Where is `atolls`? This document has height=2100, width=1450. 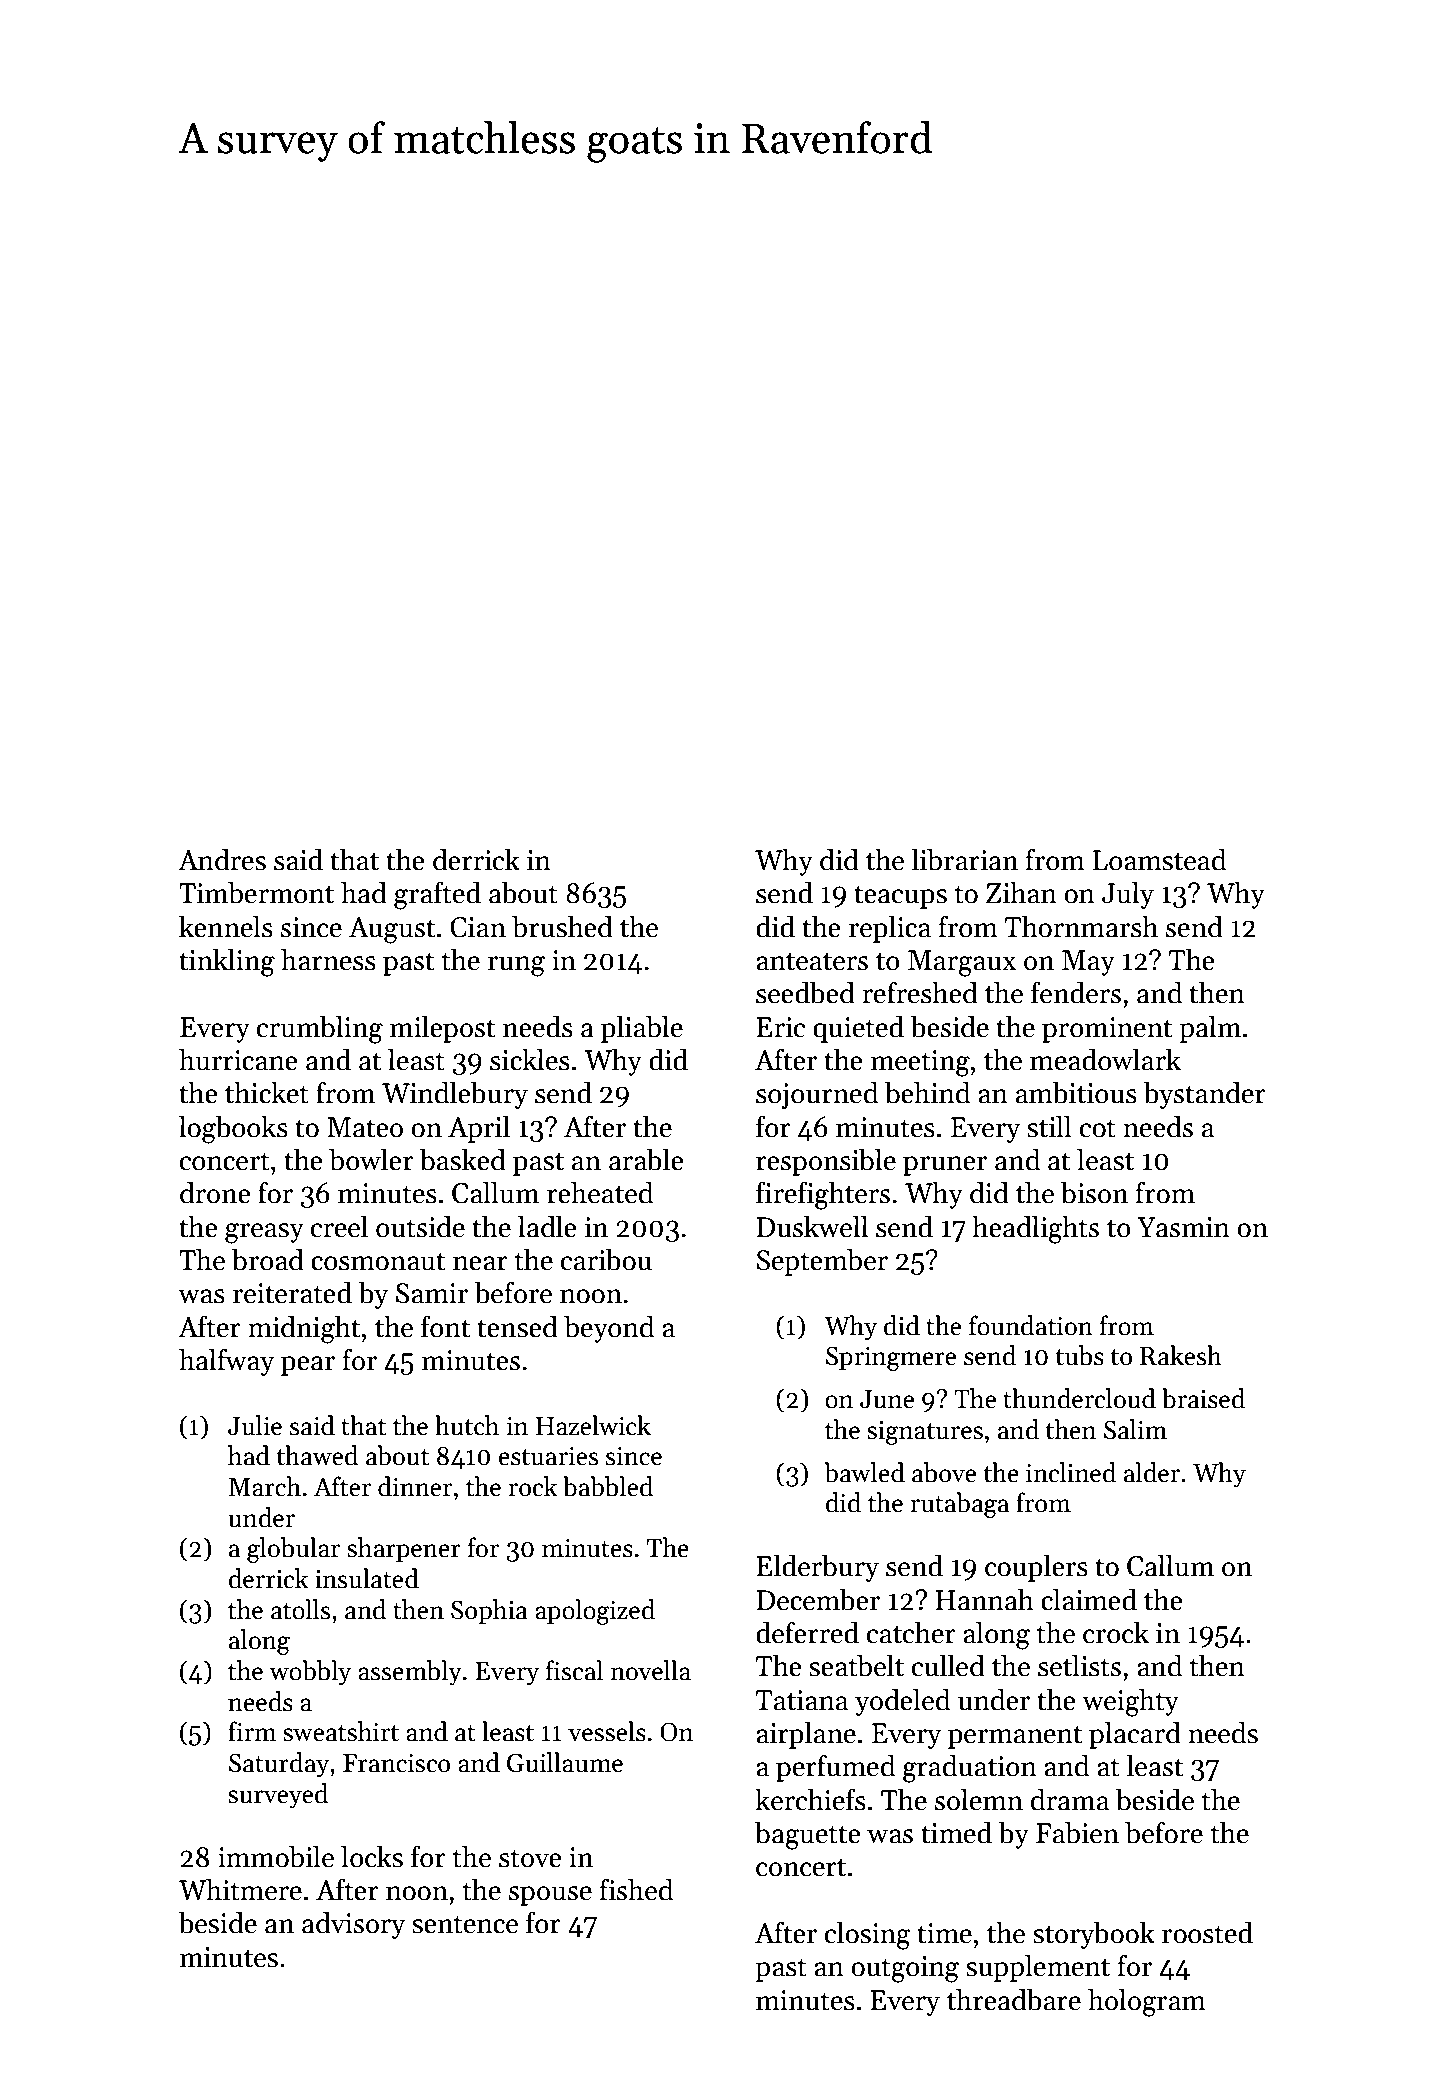 atolls is located at coordinates (300, 1609).
